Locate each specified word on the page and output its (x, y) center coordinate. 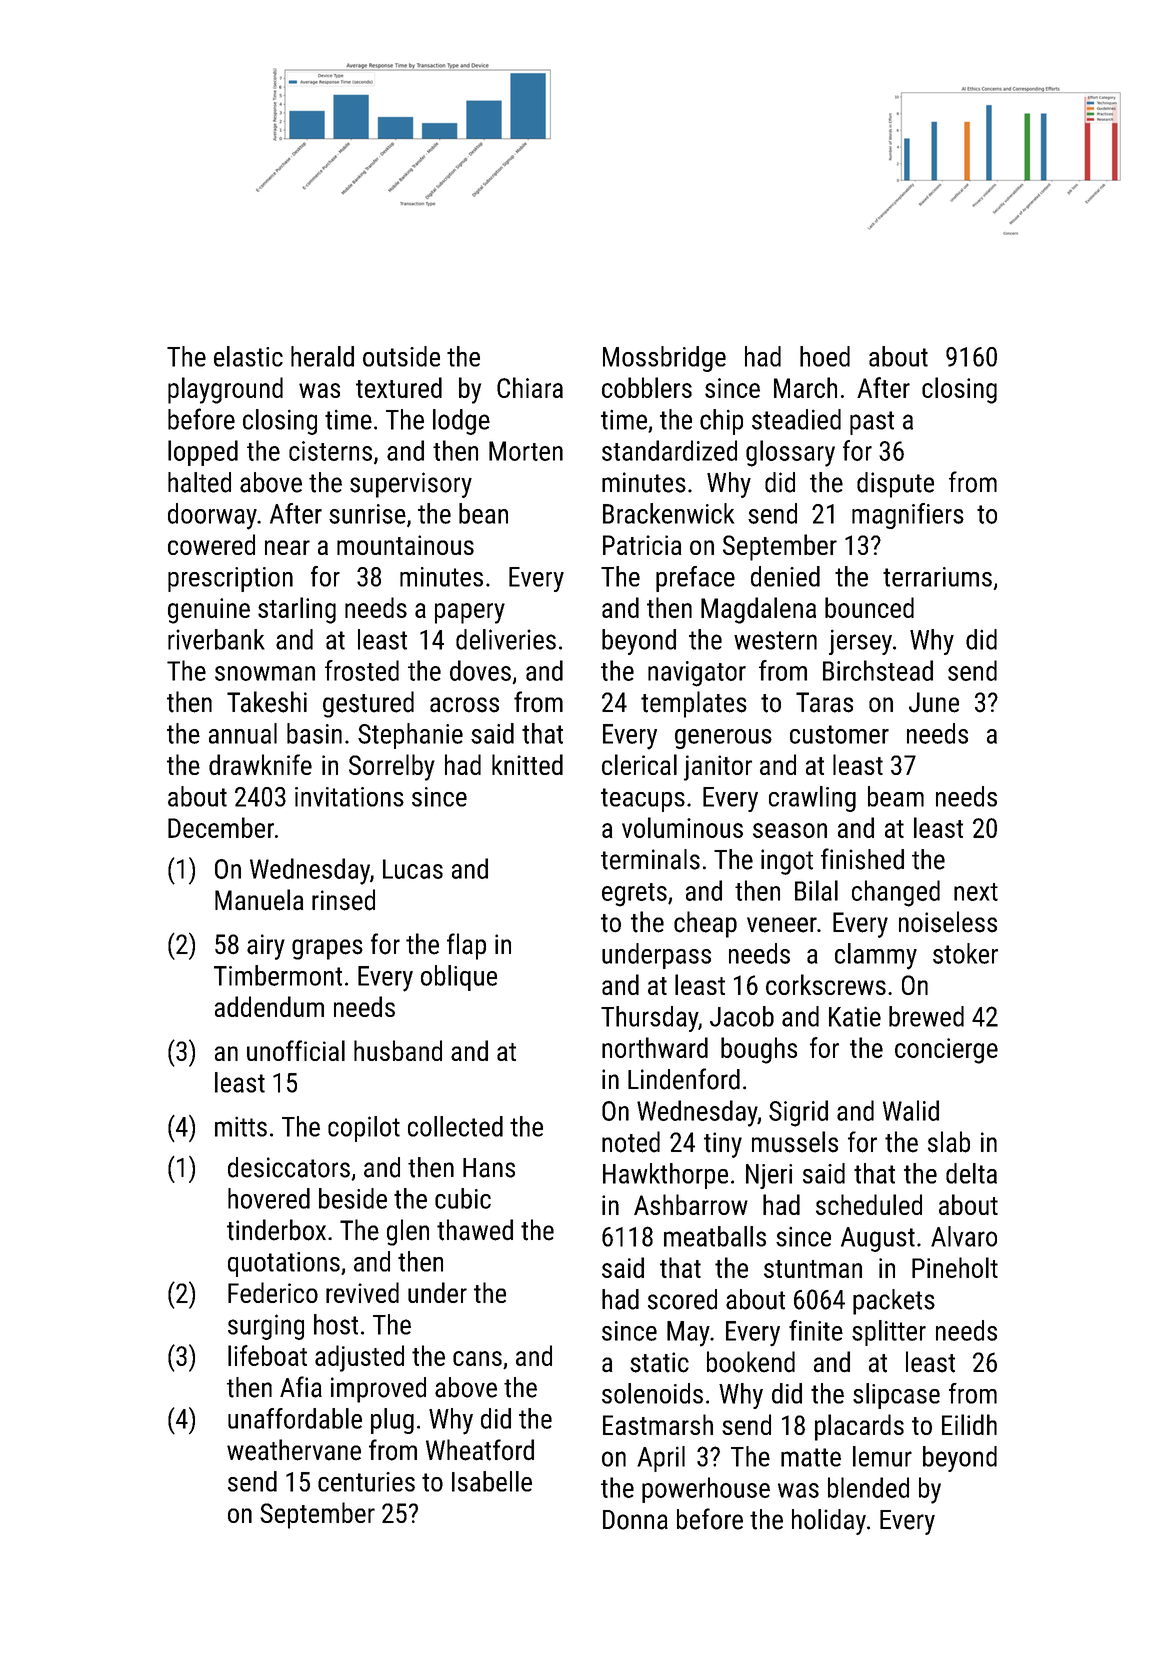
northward (655, 1047)
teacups (643, 800)
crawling (812, 799)
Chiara (530, 387)
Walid (911, 1110)
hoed (825, 356)
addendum (269, 1006)
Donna (635, 1520)
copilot (364, 1129)
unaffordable (295, 1418)
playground (225, 390)
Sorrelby (392, 767)
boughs (759, 1050)
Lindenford (684, 1079)
